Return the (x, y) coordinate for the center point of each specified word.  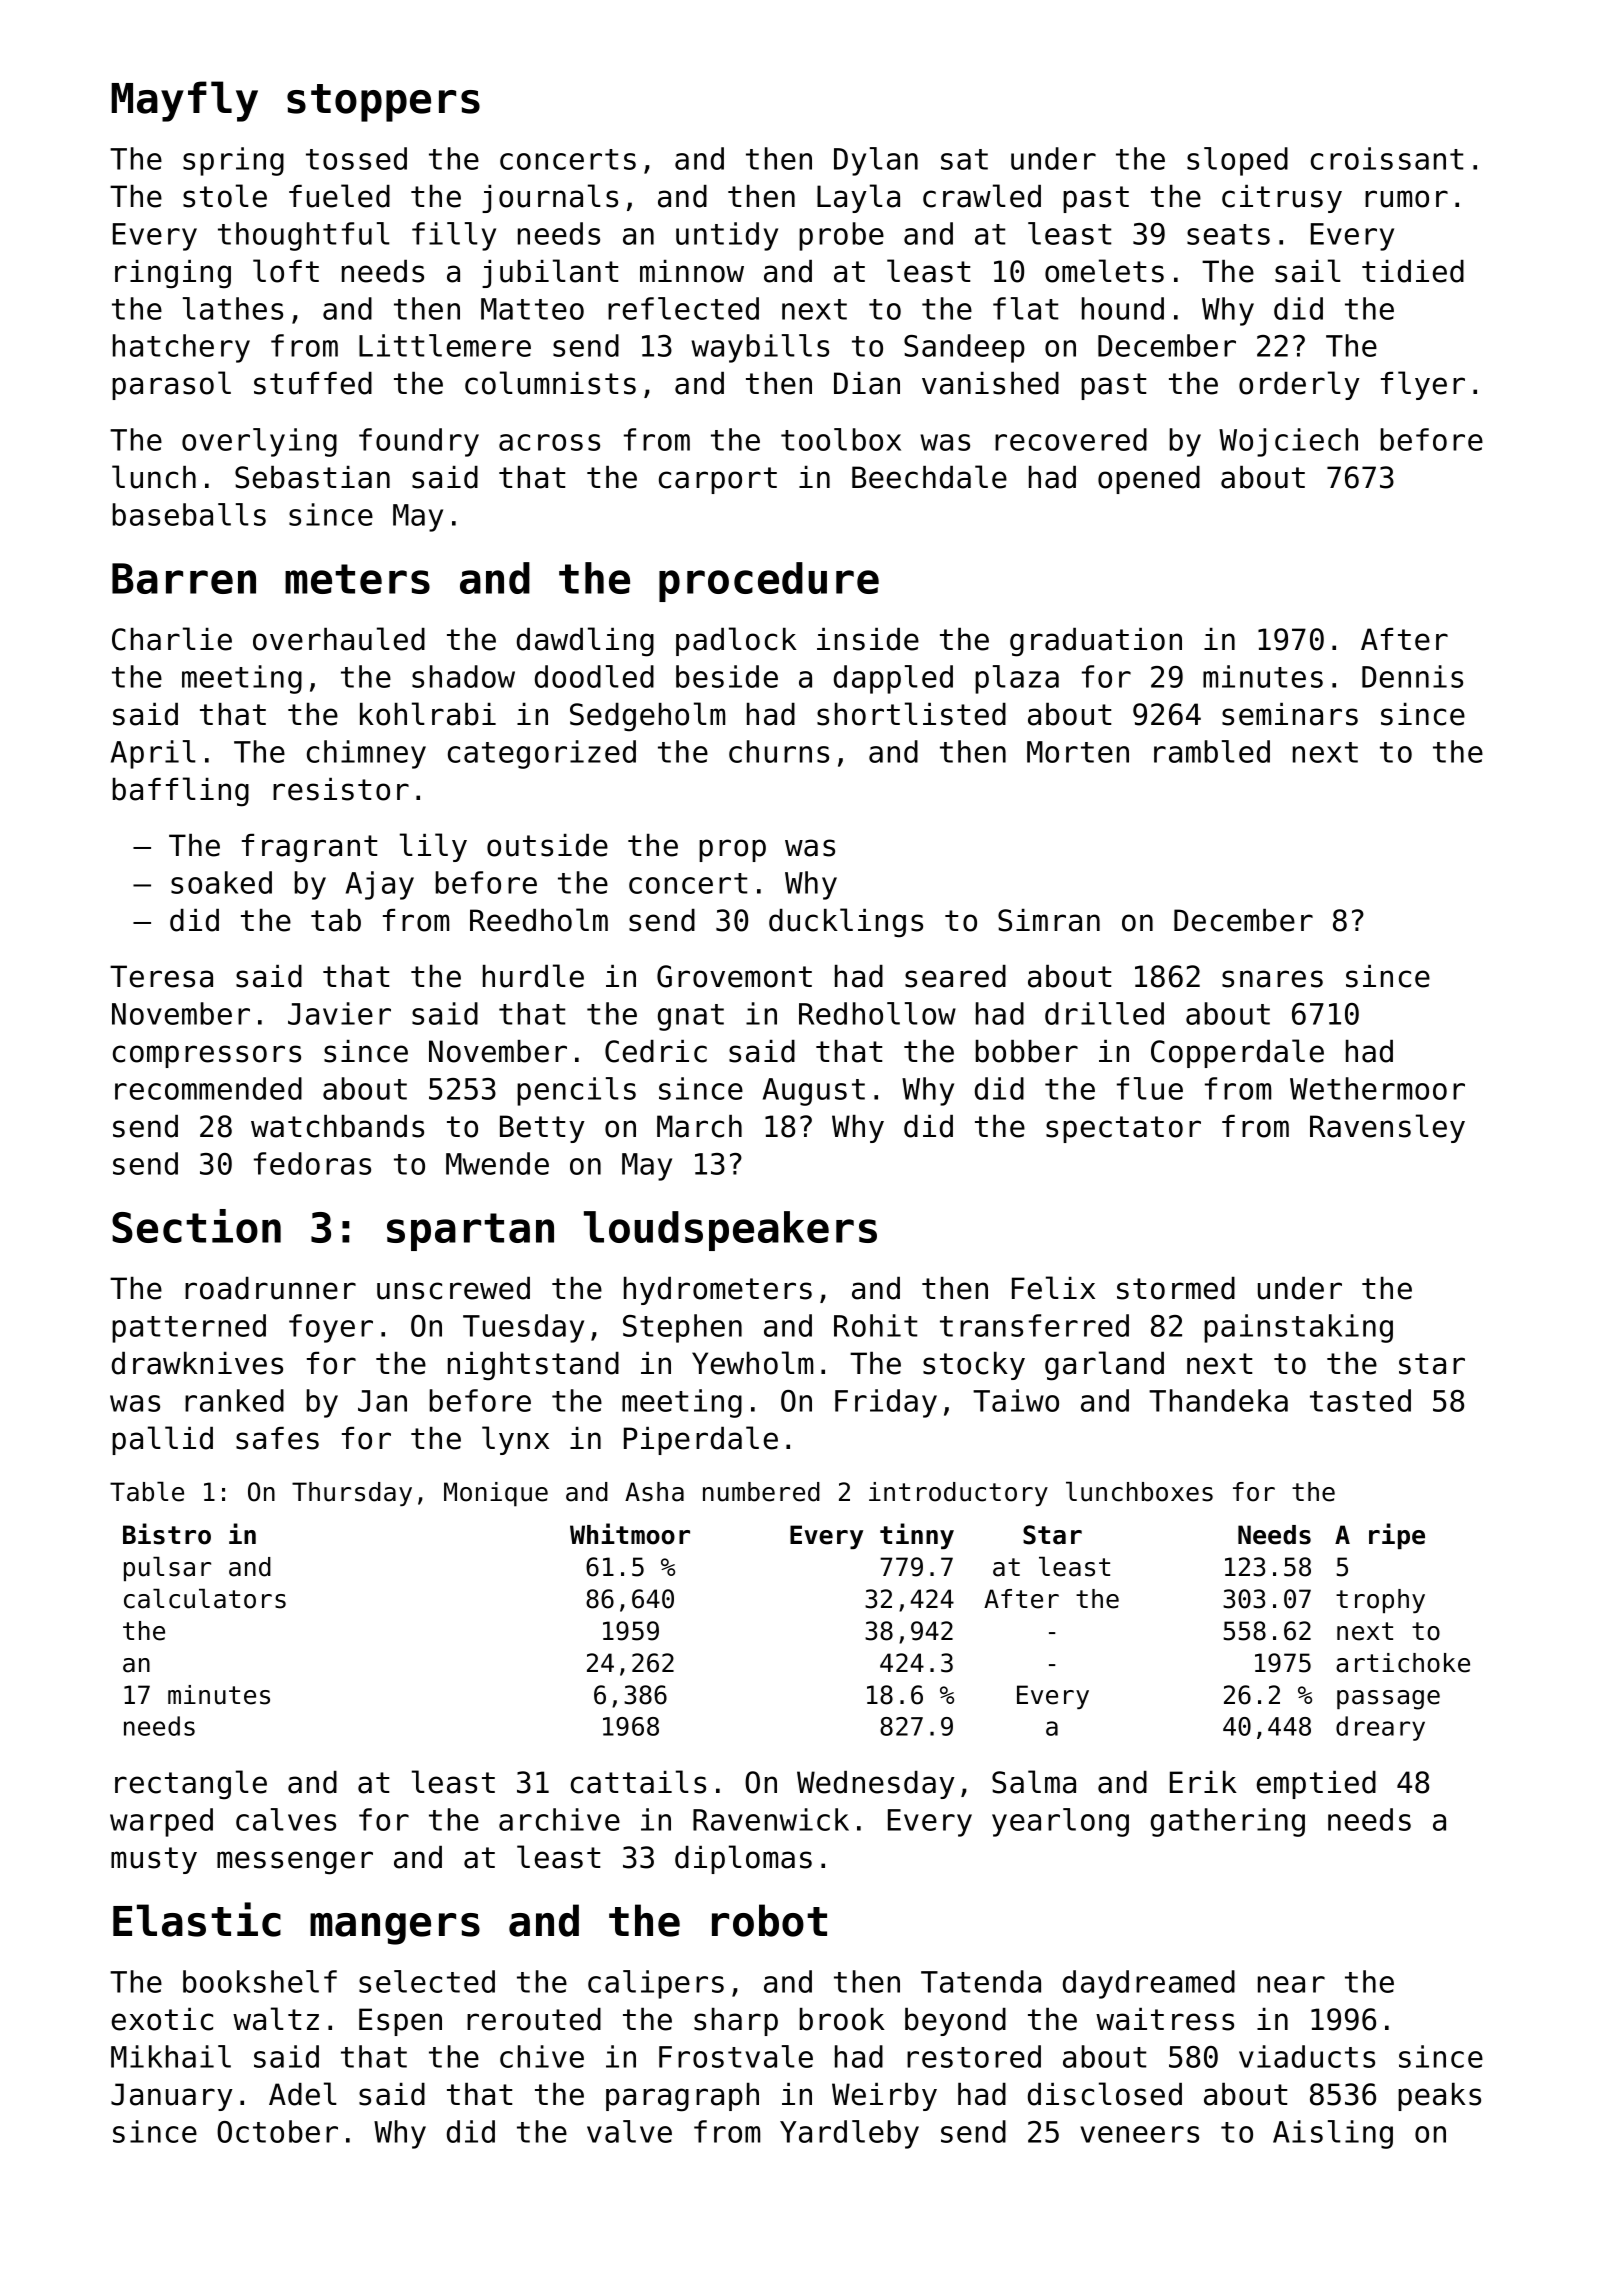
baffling (181, 792)
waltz (276, 2019)
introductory (958, 1494)
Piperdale (701, 1440)
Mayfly (184, 101)
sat (964, 159)
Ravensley (1387, 1128)
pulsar (167, 1569)
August (814, 1092)
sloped (1237, 161)
